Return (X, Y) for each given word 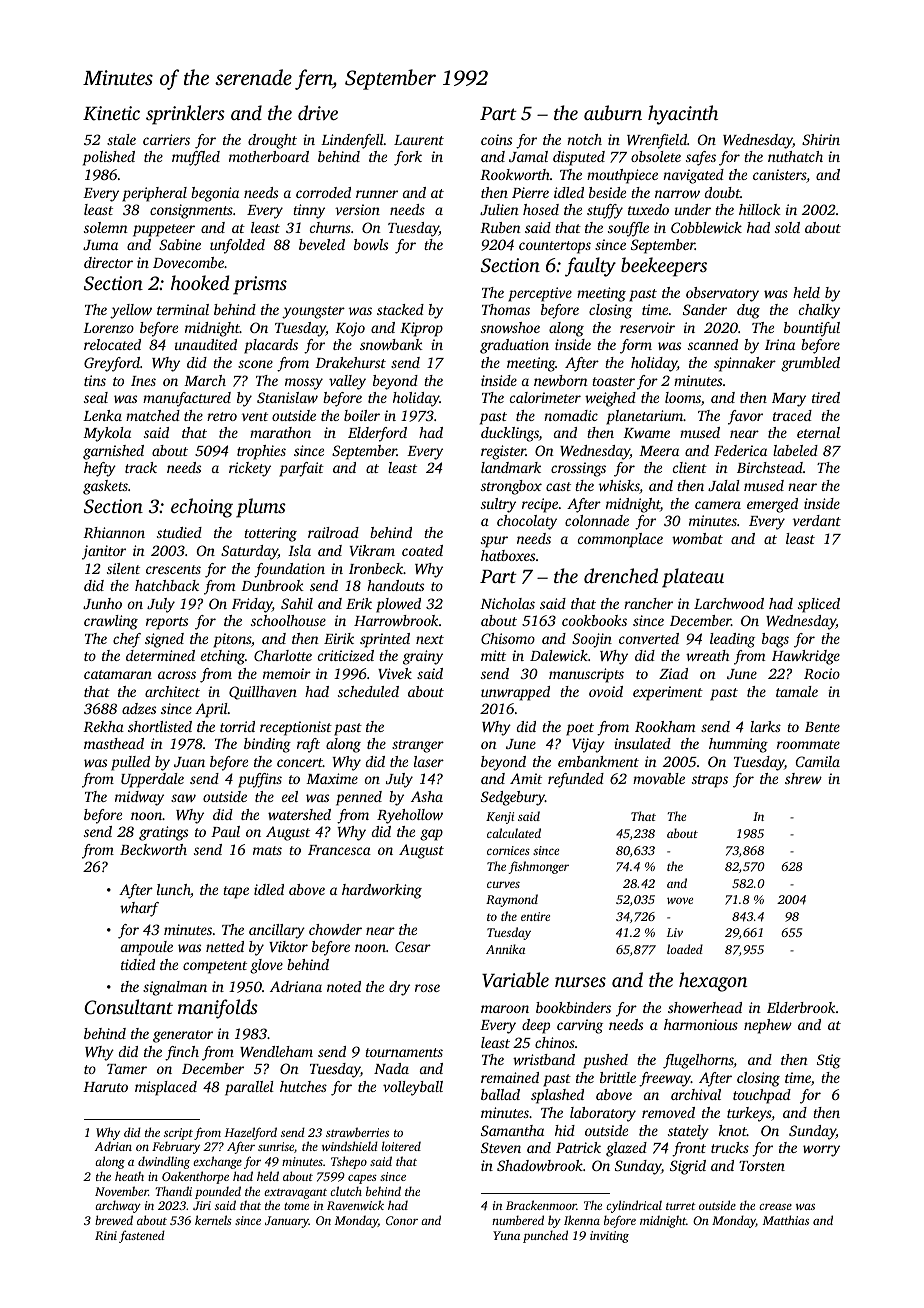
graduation (514, 346)
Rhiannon (114, 532)
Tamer (127, 1069)
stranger (418, 746)
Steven (501, 1147)
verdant (817, 520)
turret (681, 1206)
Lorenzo (108, 328)
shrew (803, 778)
